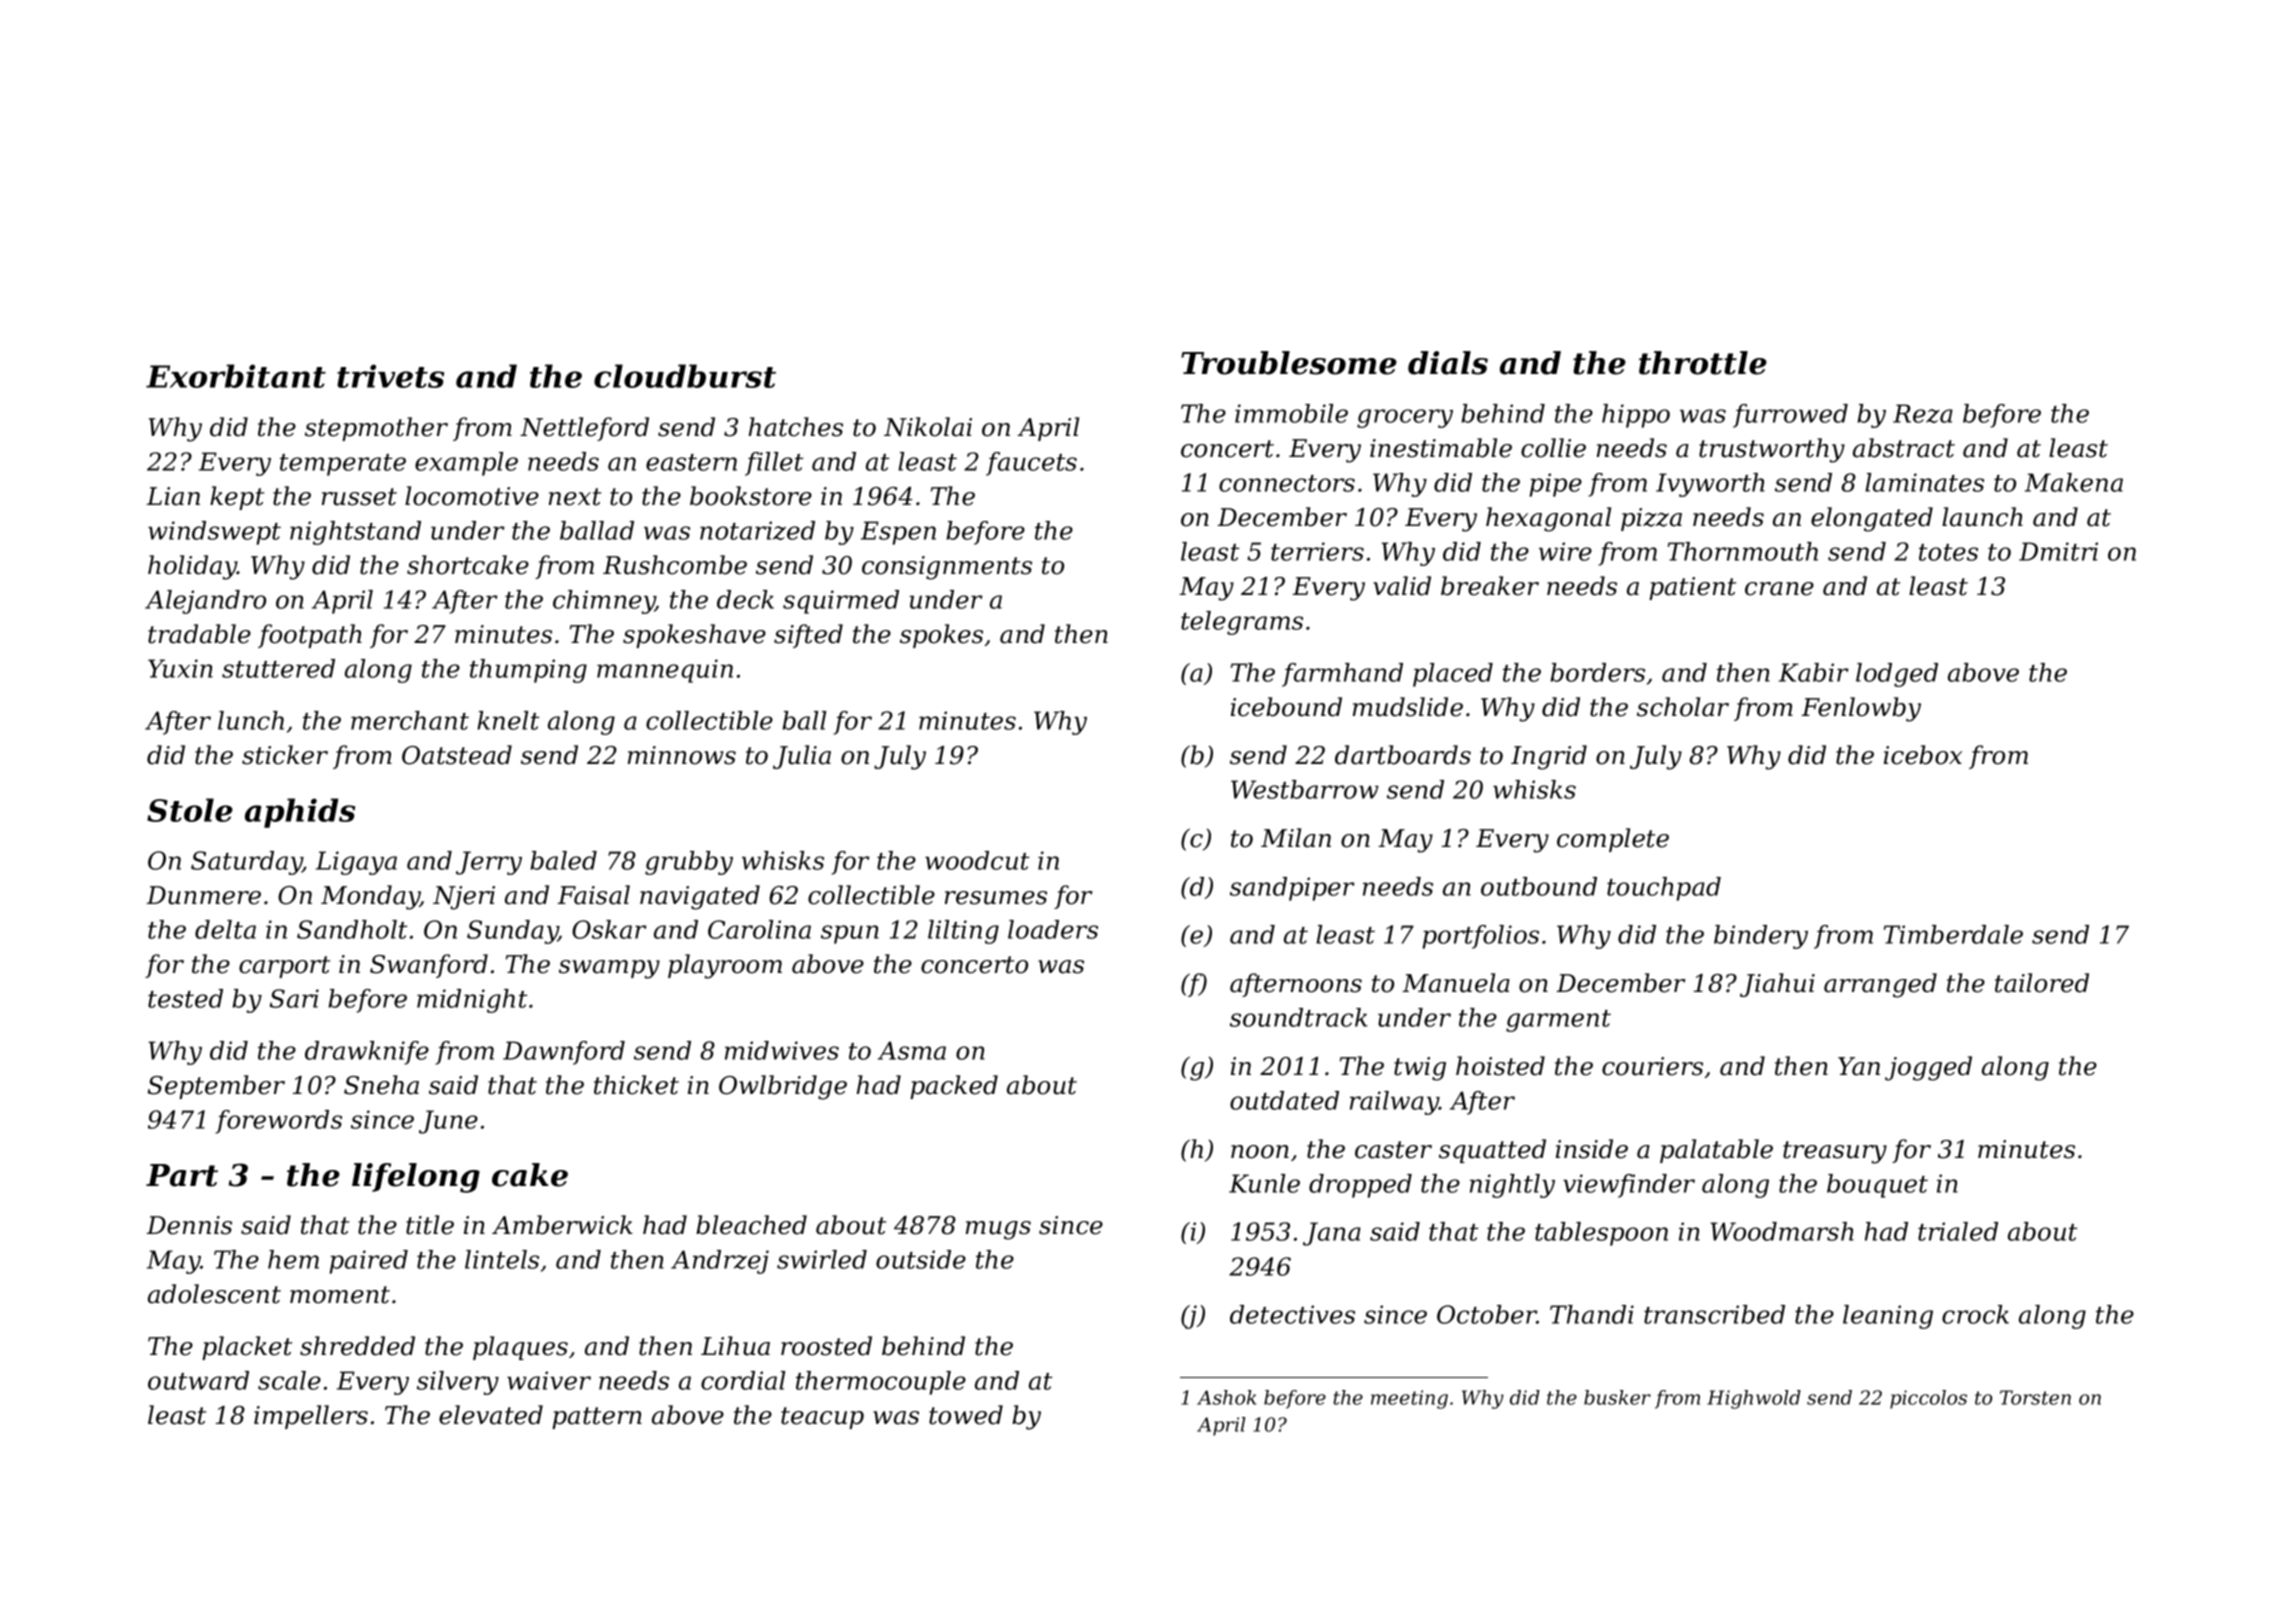 Image resolution: width=2292 pixels, height=1620 pixels. What do you see at coordinates (1703, 363) in the page?
I see `throttle` at bounding box center [1703, 363].
